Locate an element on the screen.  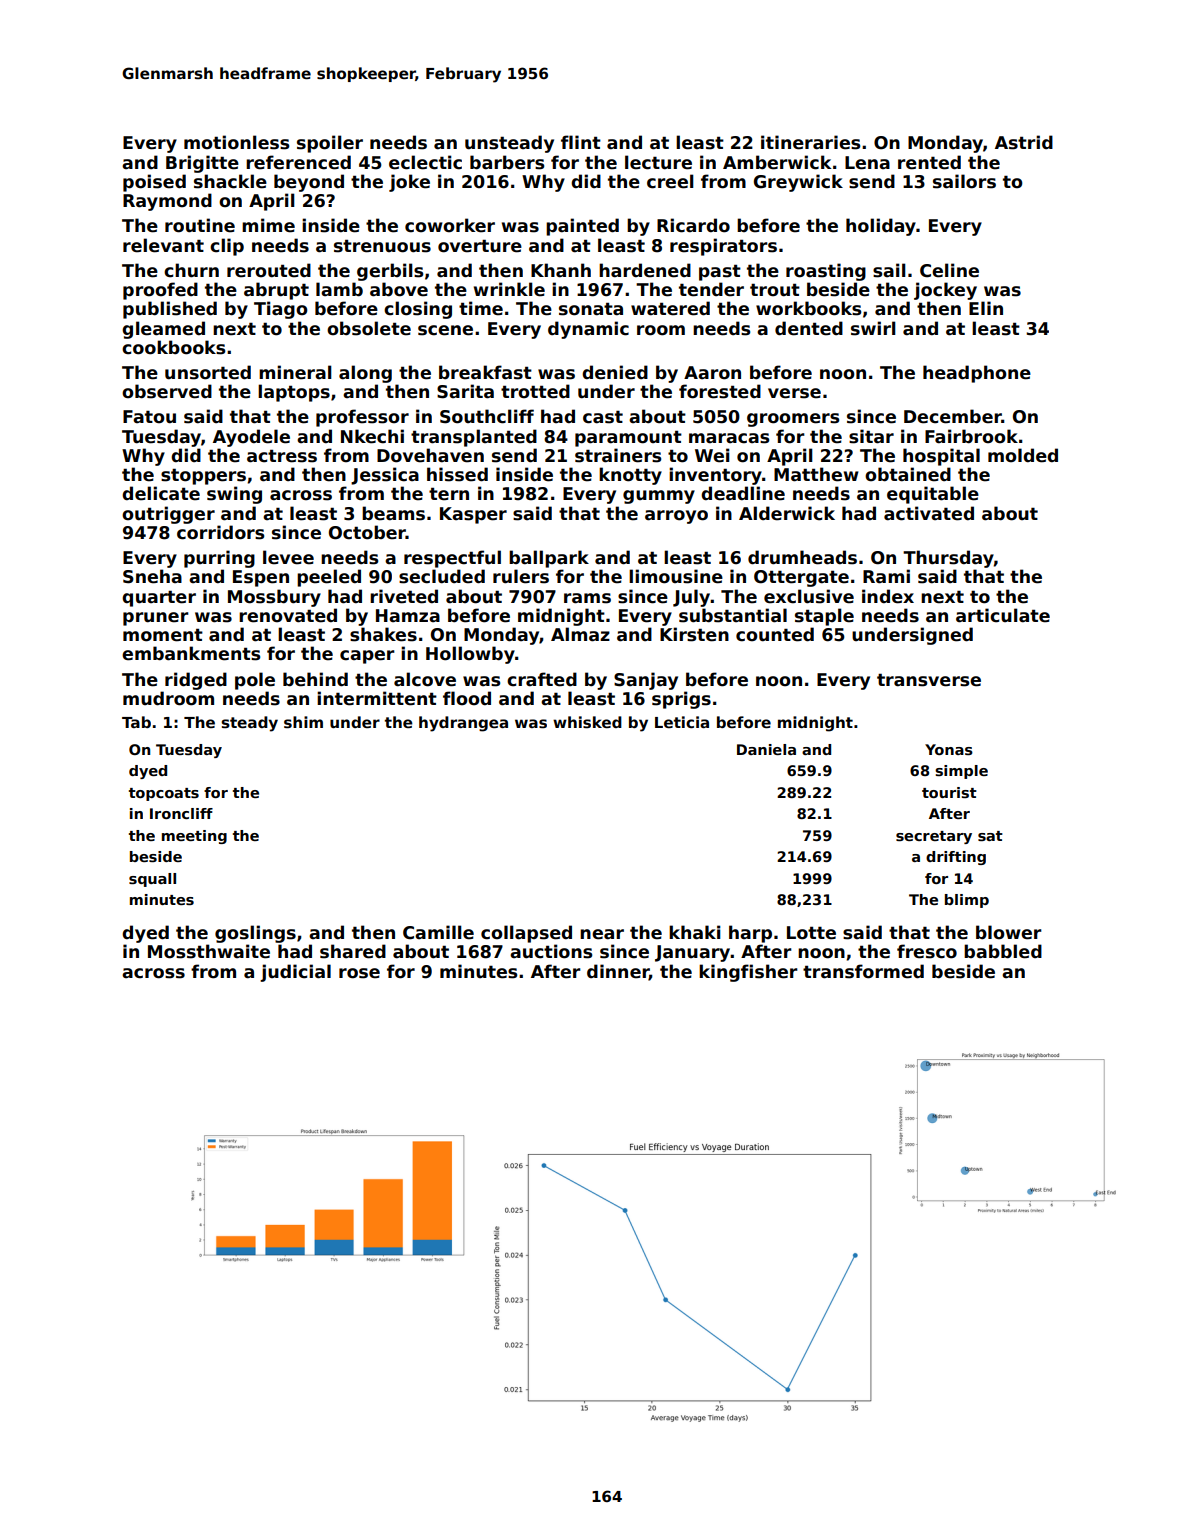
Daniela is located at coordinates (766, 749).
